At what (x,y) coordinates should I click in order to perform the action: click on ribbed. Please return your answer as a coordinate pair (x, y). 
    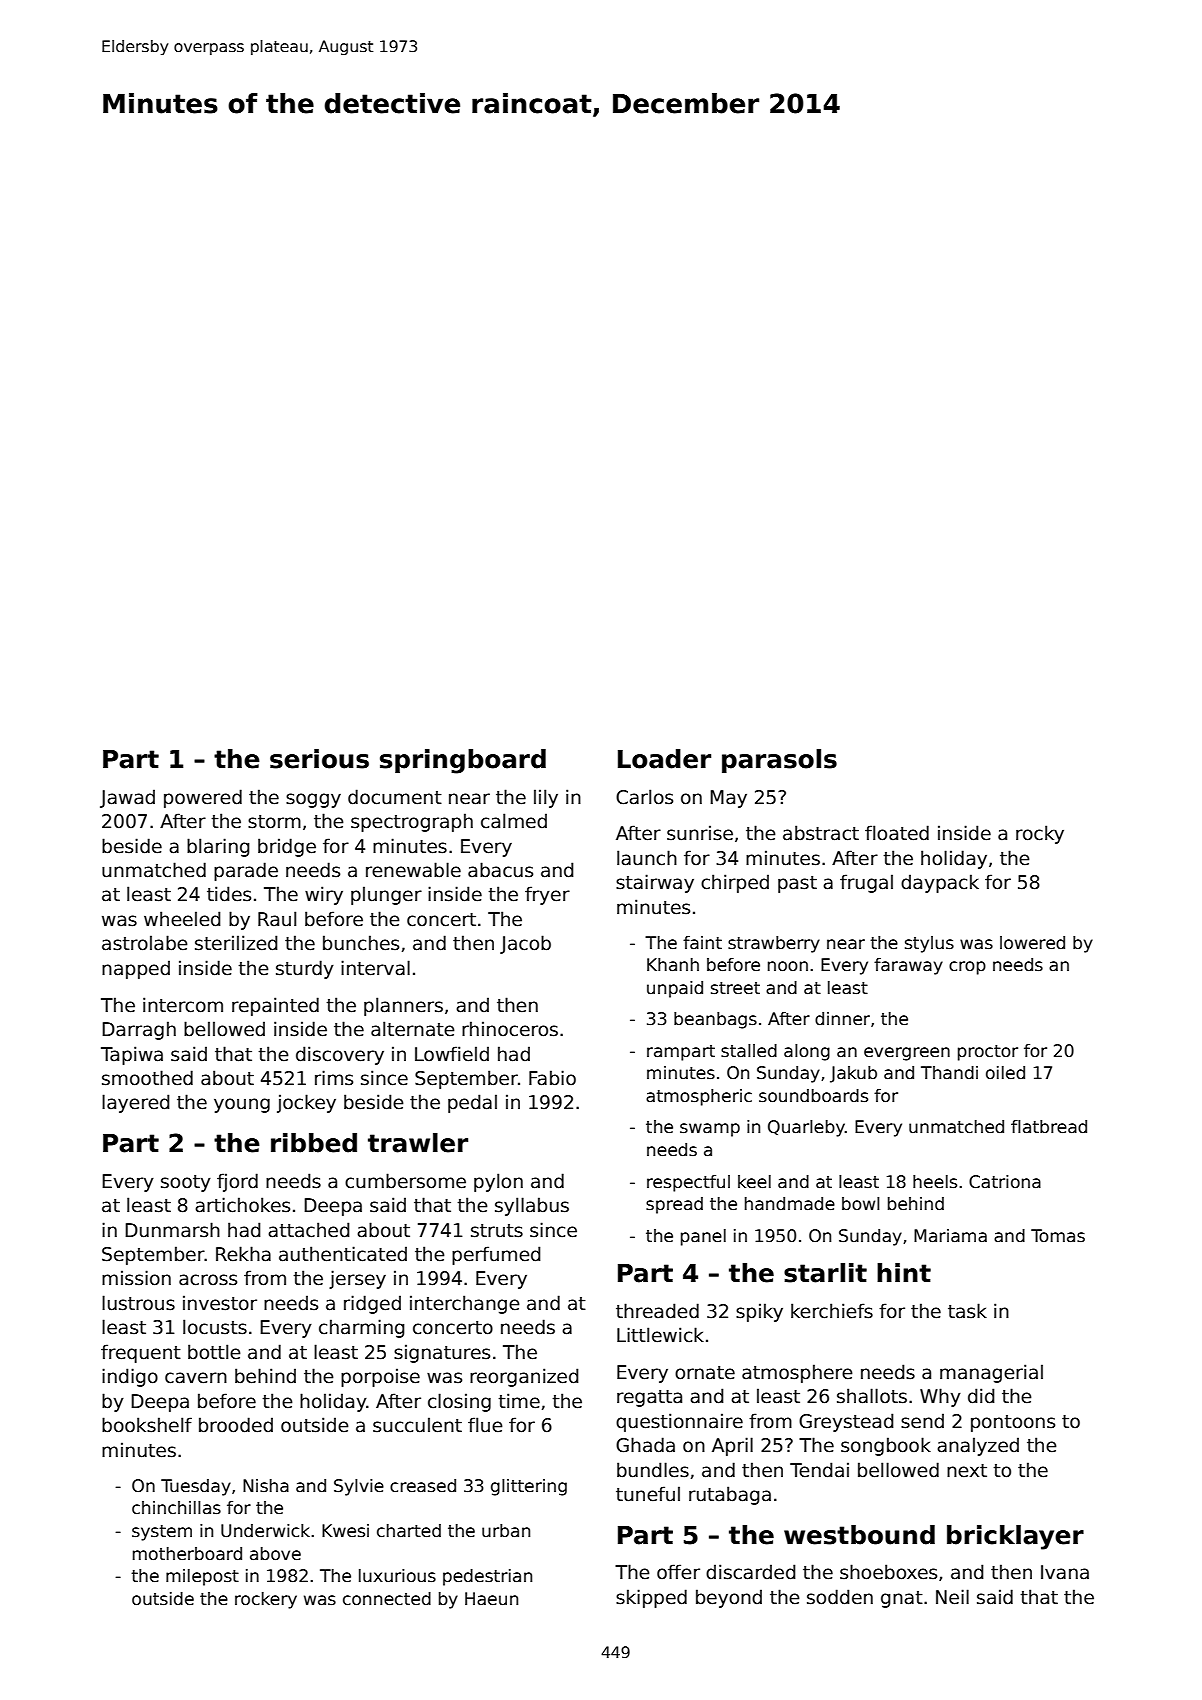
    Looking at the image, I should click on (314, 1143).
